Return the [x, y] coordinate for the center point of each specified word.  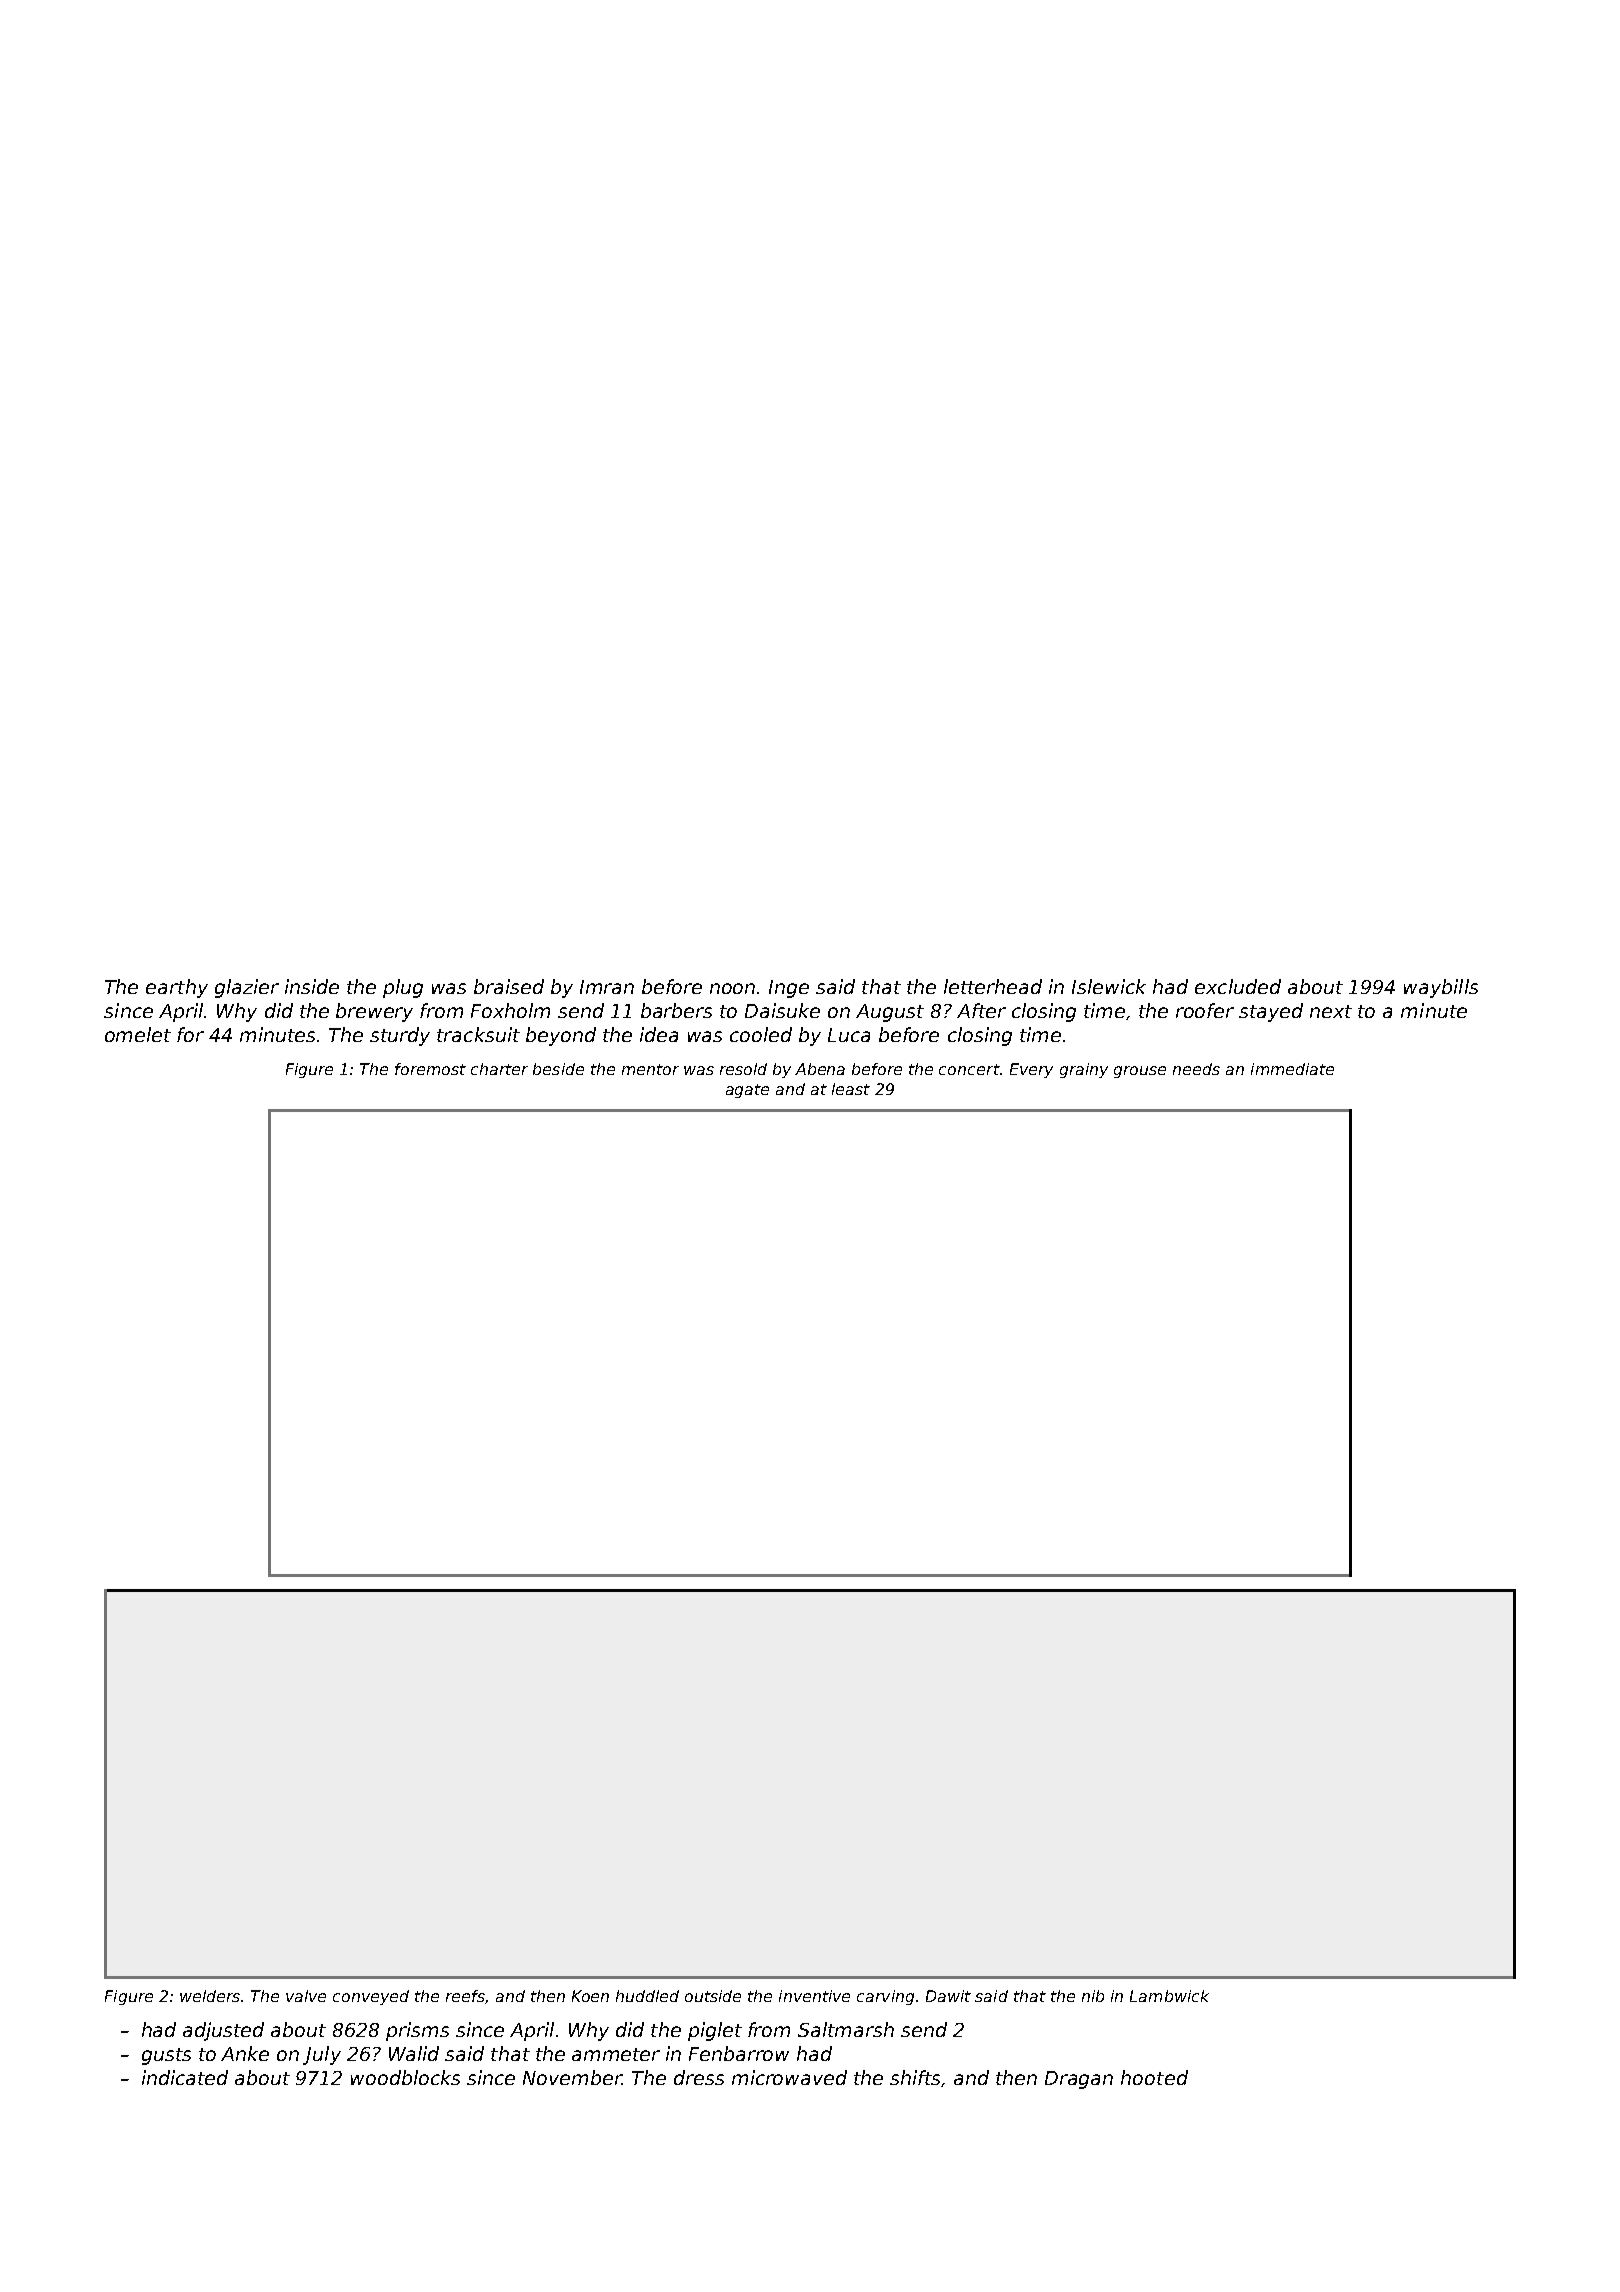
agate [747, 1091]
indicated [185, 2077]
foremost [430, 1069]
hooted [1154, 2077]
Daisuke [782, 1010]
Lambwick [1169, 1996]
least [851, 1089]
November [572, 2077]
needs [1196, 1069]
